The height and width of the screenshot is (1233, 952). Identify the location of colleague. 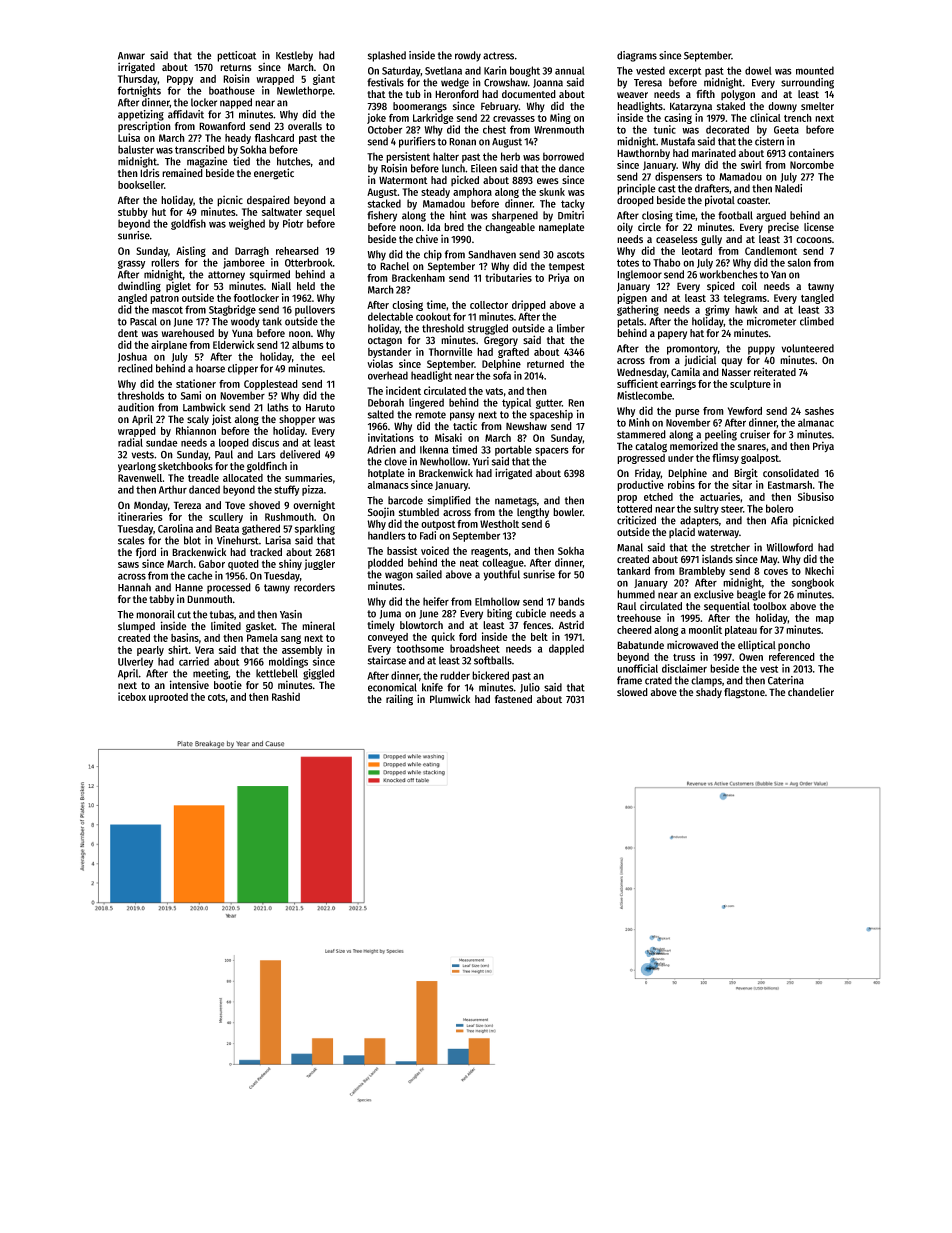
(503, 563).
